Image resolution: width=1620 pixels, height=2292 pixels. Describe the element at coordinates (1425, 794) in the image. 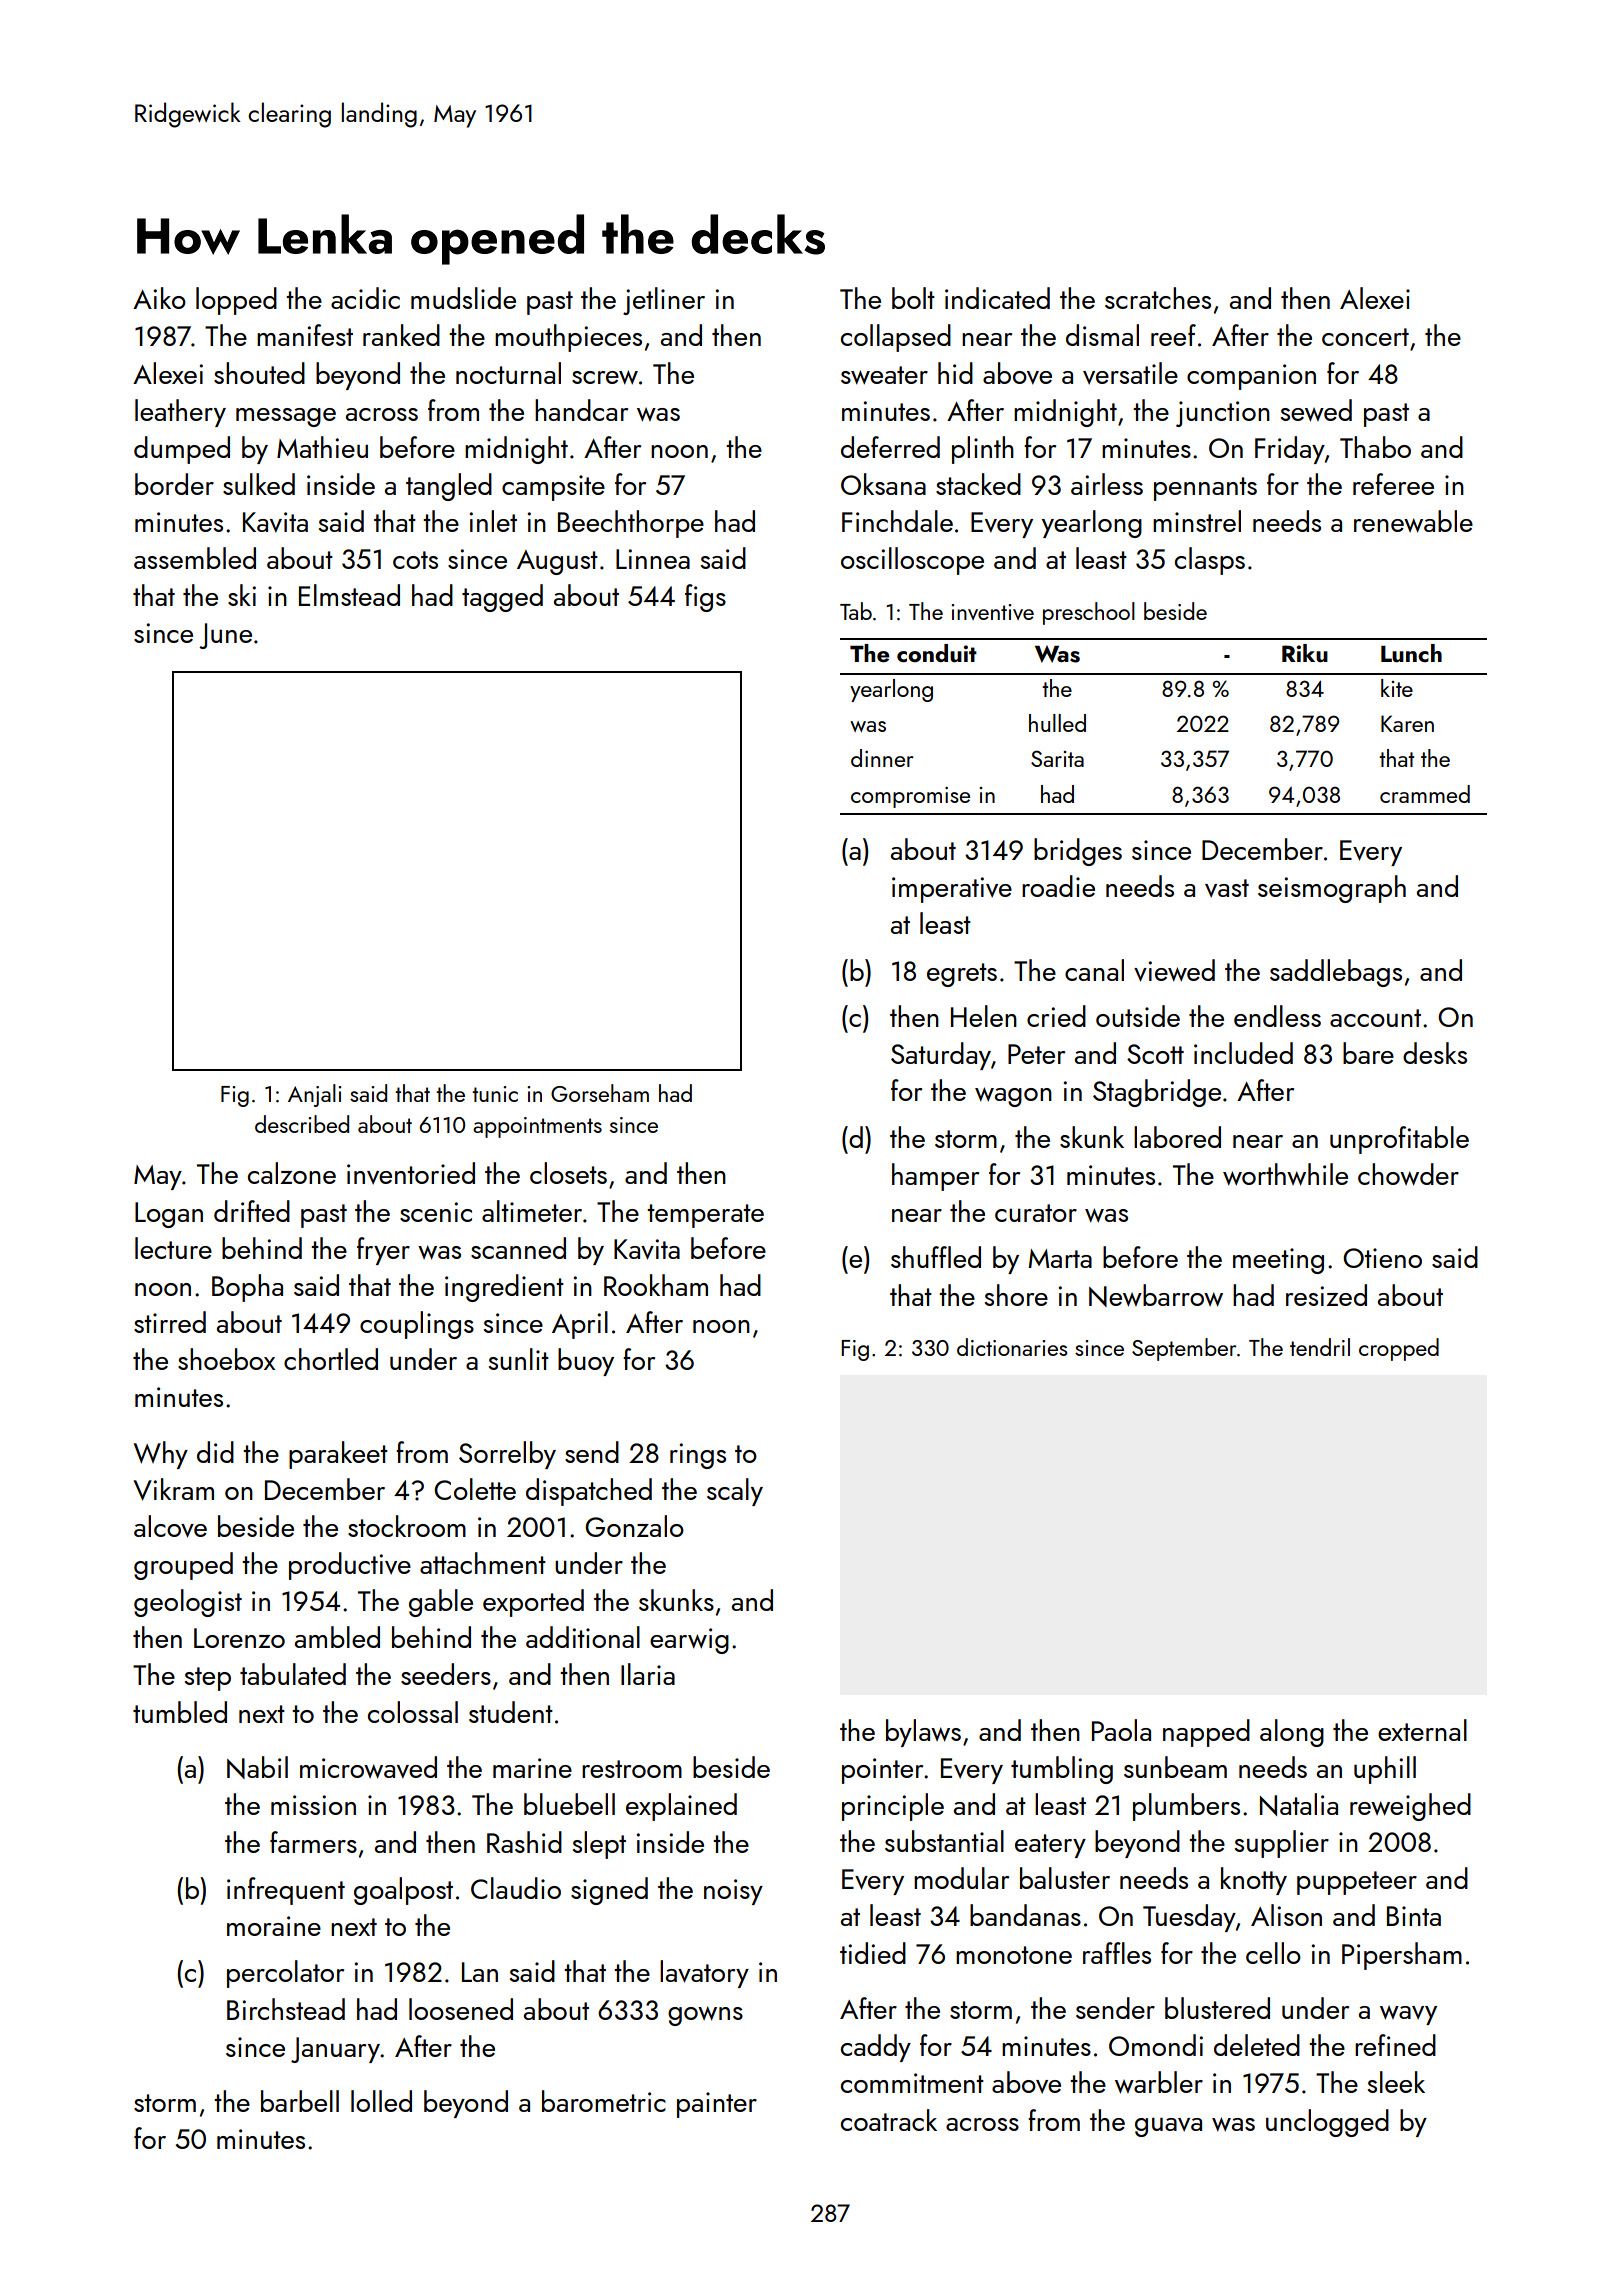

I see `crammed` at that location.
